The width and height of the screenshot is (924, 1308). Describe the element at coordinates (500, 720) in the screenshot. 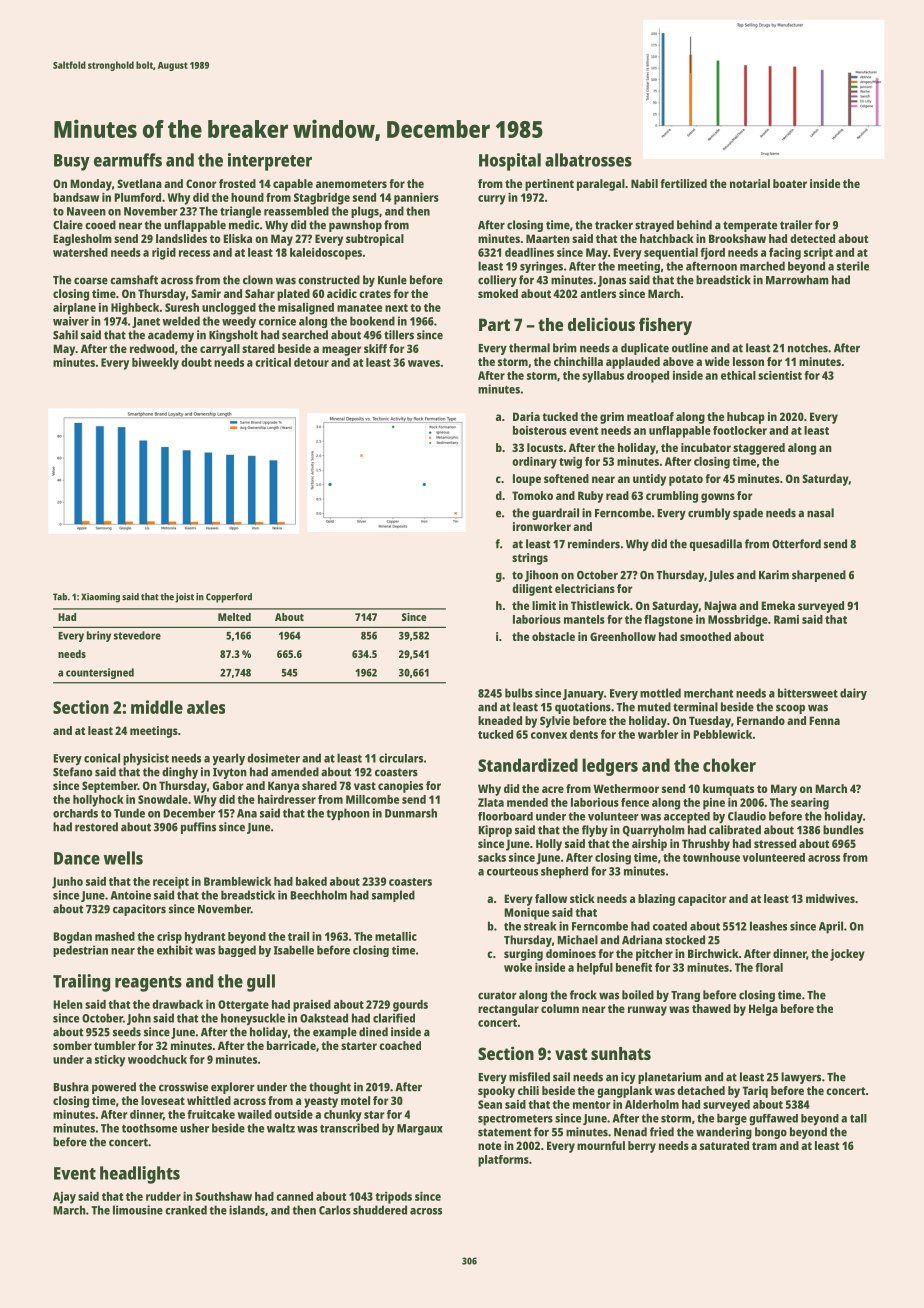

I see `kneaded` at that location.
